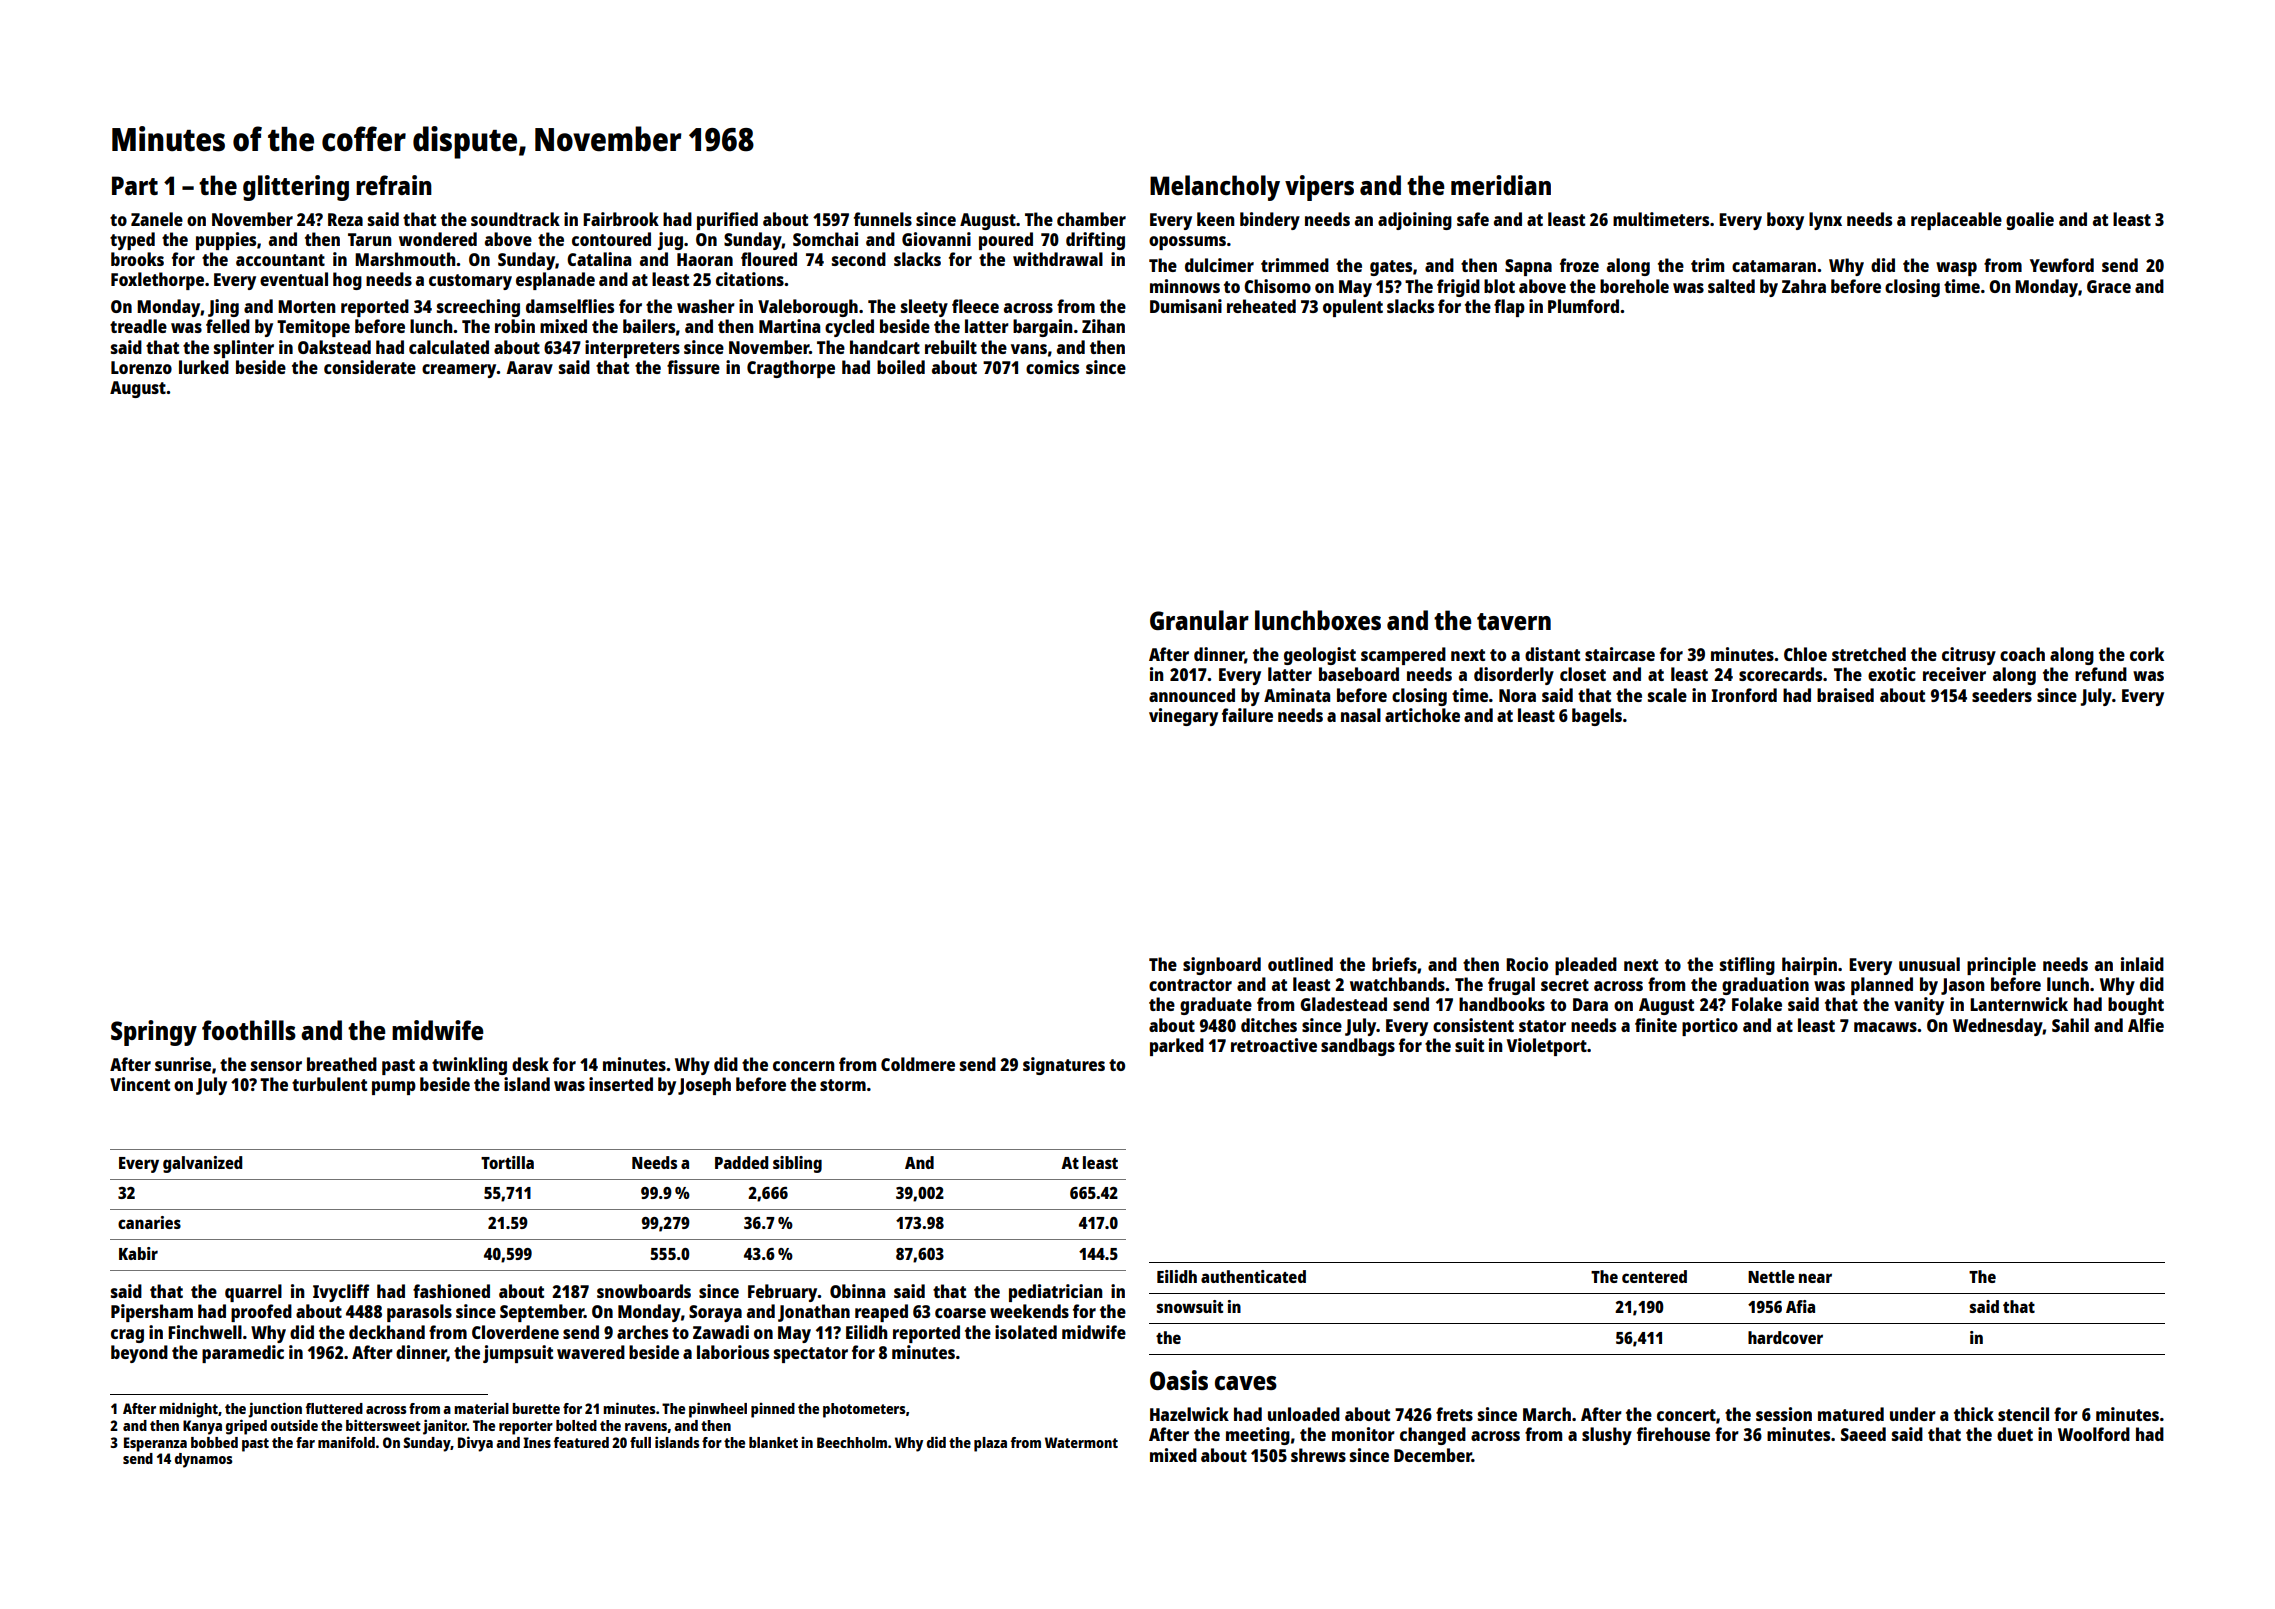  What do you see at coordinates (1183, 717) in the screenshot?
I see `vinegary` at bounding box center [1183, 717].
